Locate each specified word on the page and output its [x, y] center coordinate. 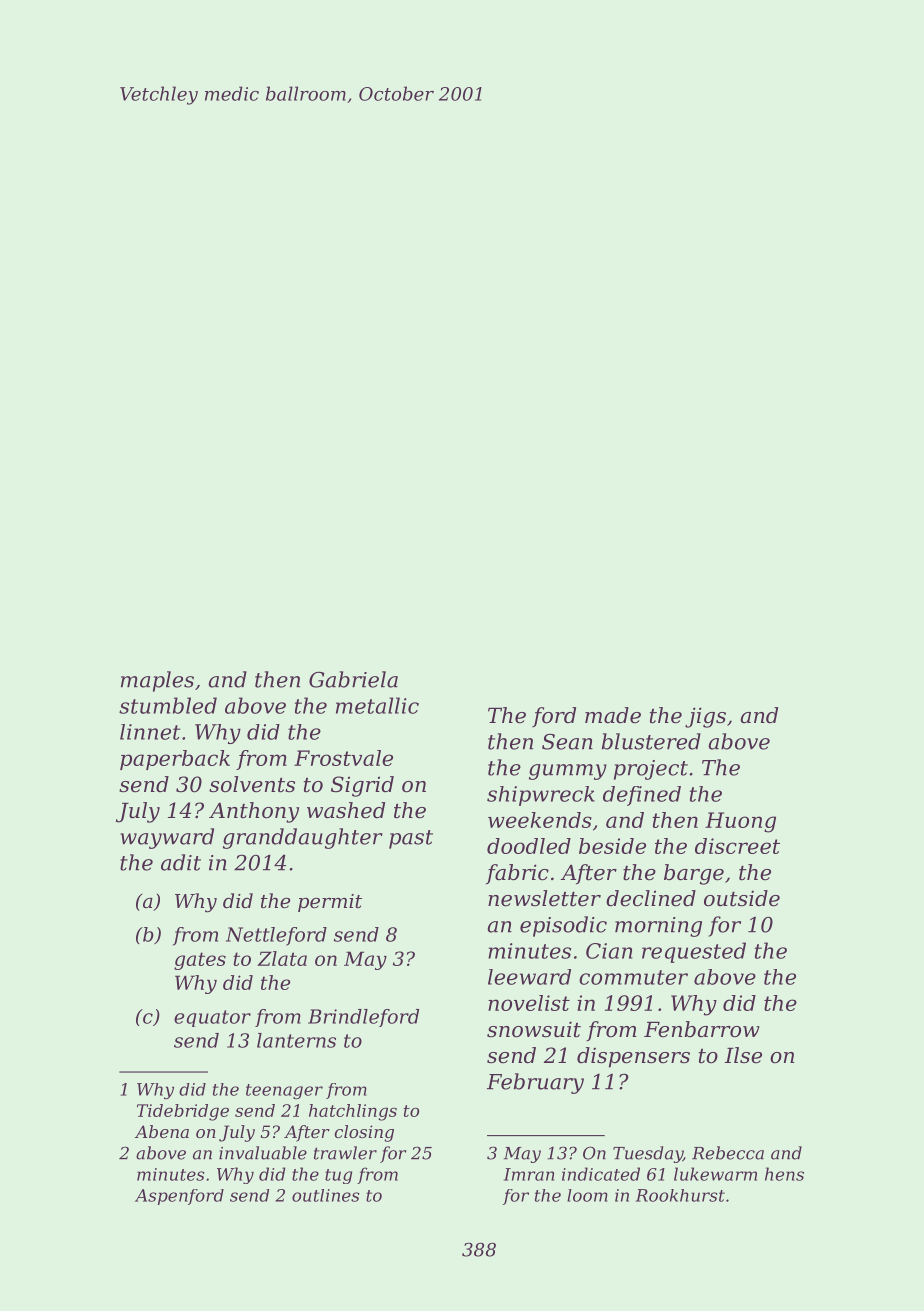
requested [694, 952]
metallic [377, 705]
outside [742, 898]
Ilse [743, 1055]
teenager [284, 1091]
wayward [167, 838]
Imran [529, 1174]
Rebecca [728, 1153]
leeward [529, 977]
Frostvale [343, 758]
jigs [705, 717]
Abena [162, 1131]
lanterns [296, 1040]
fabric [517, 874]
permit [330, 903]
